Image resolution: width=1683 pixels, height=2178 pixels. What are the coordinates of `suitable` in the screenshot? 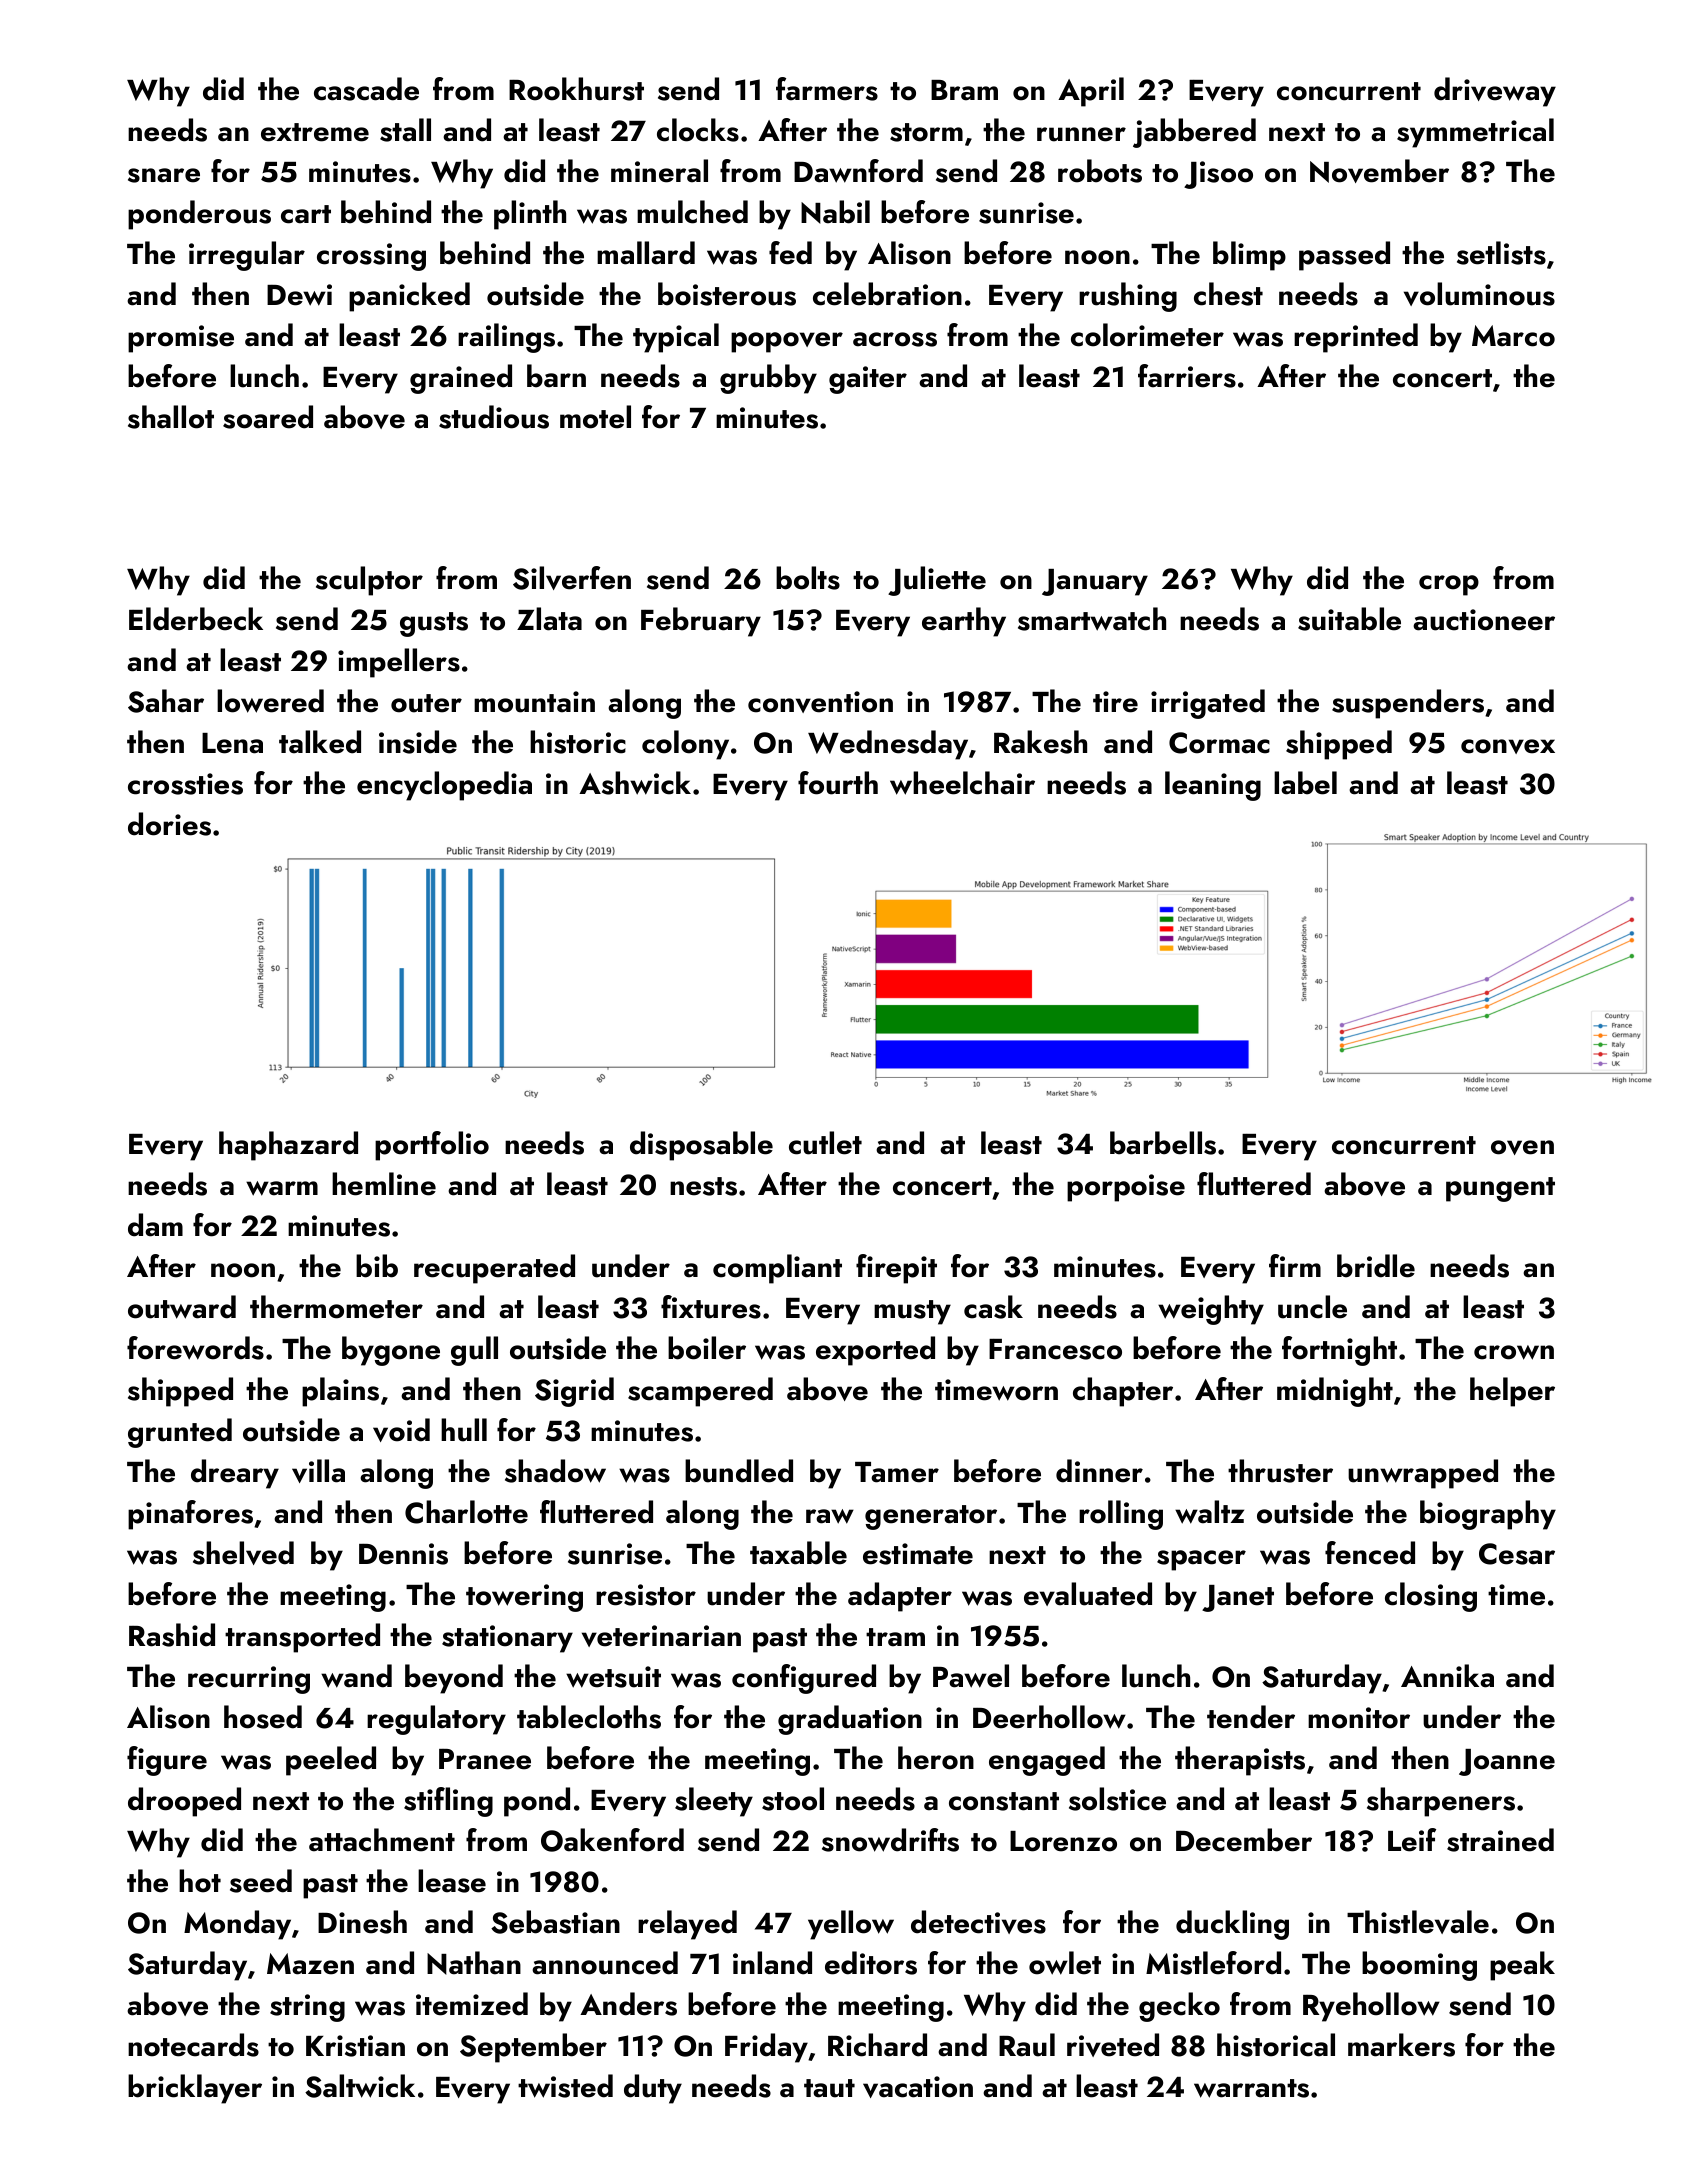 It's located at (1349, 619).
